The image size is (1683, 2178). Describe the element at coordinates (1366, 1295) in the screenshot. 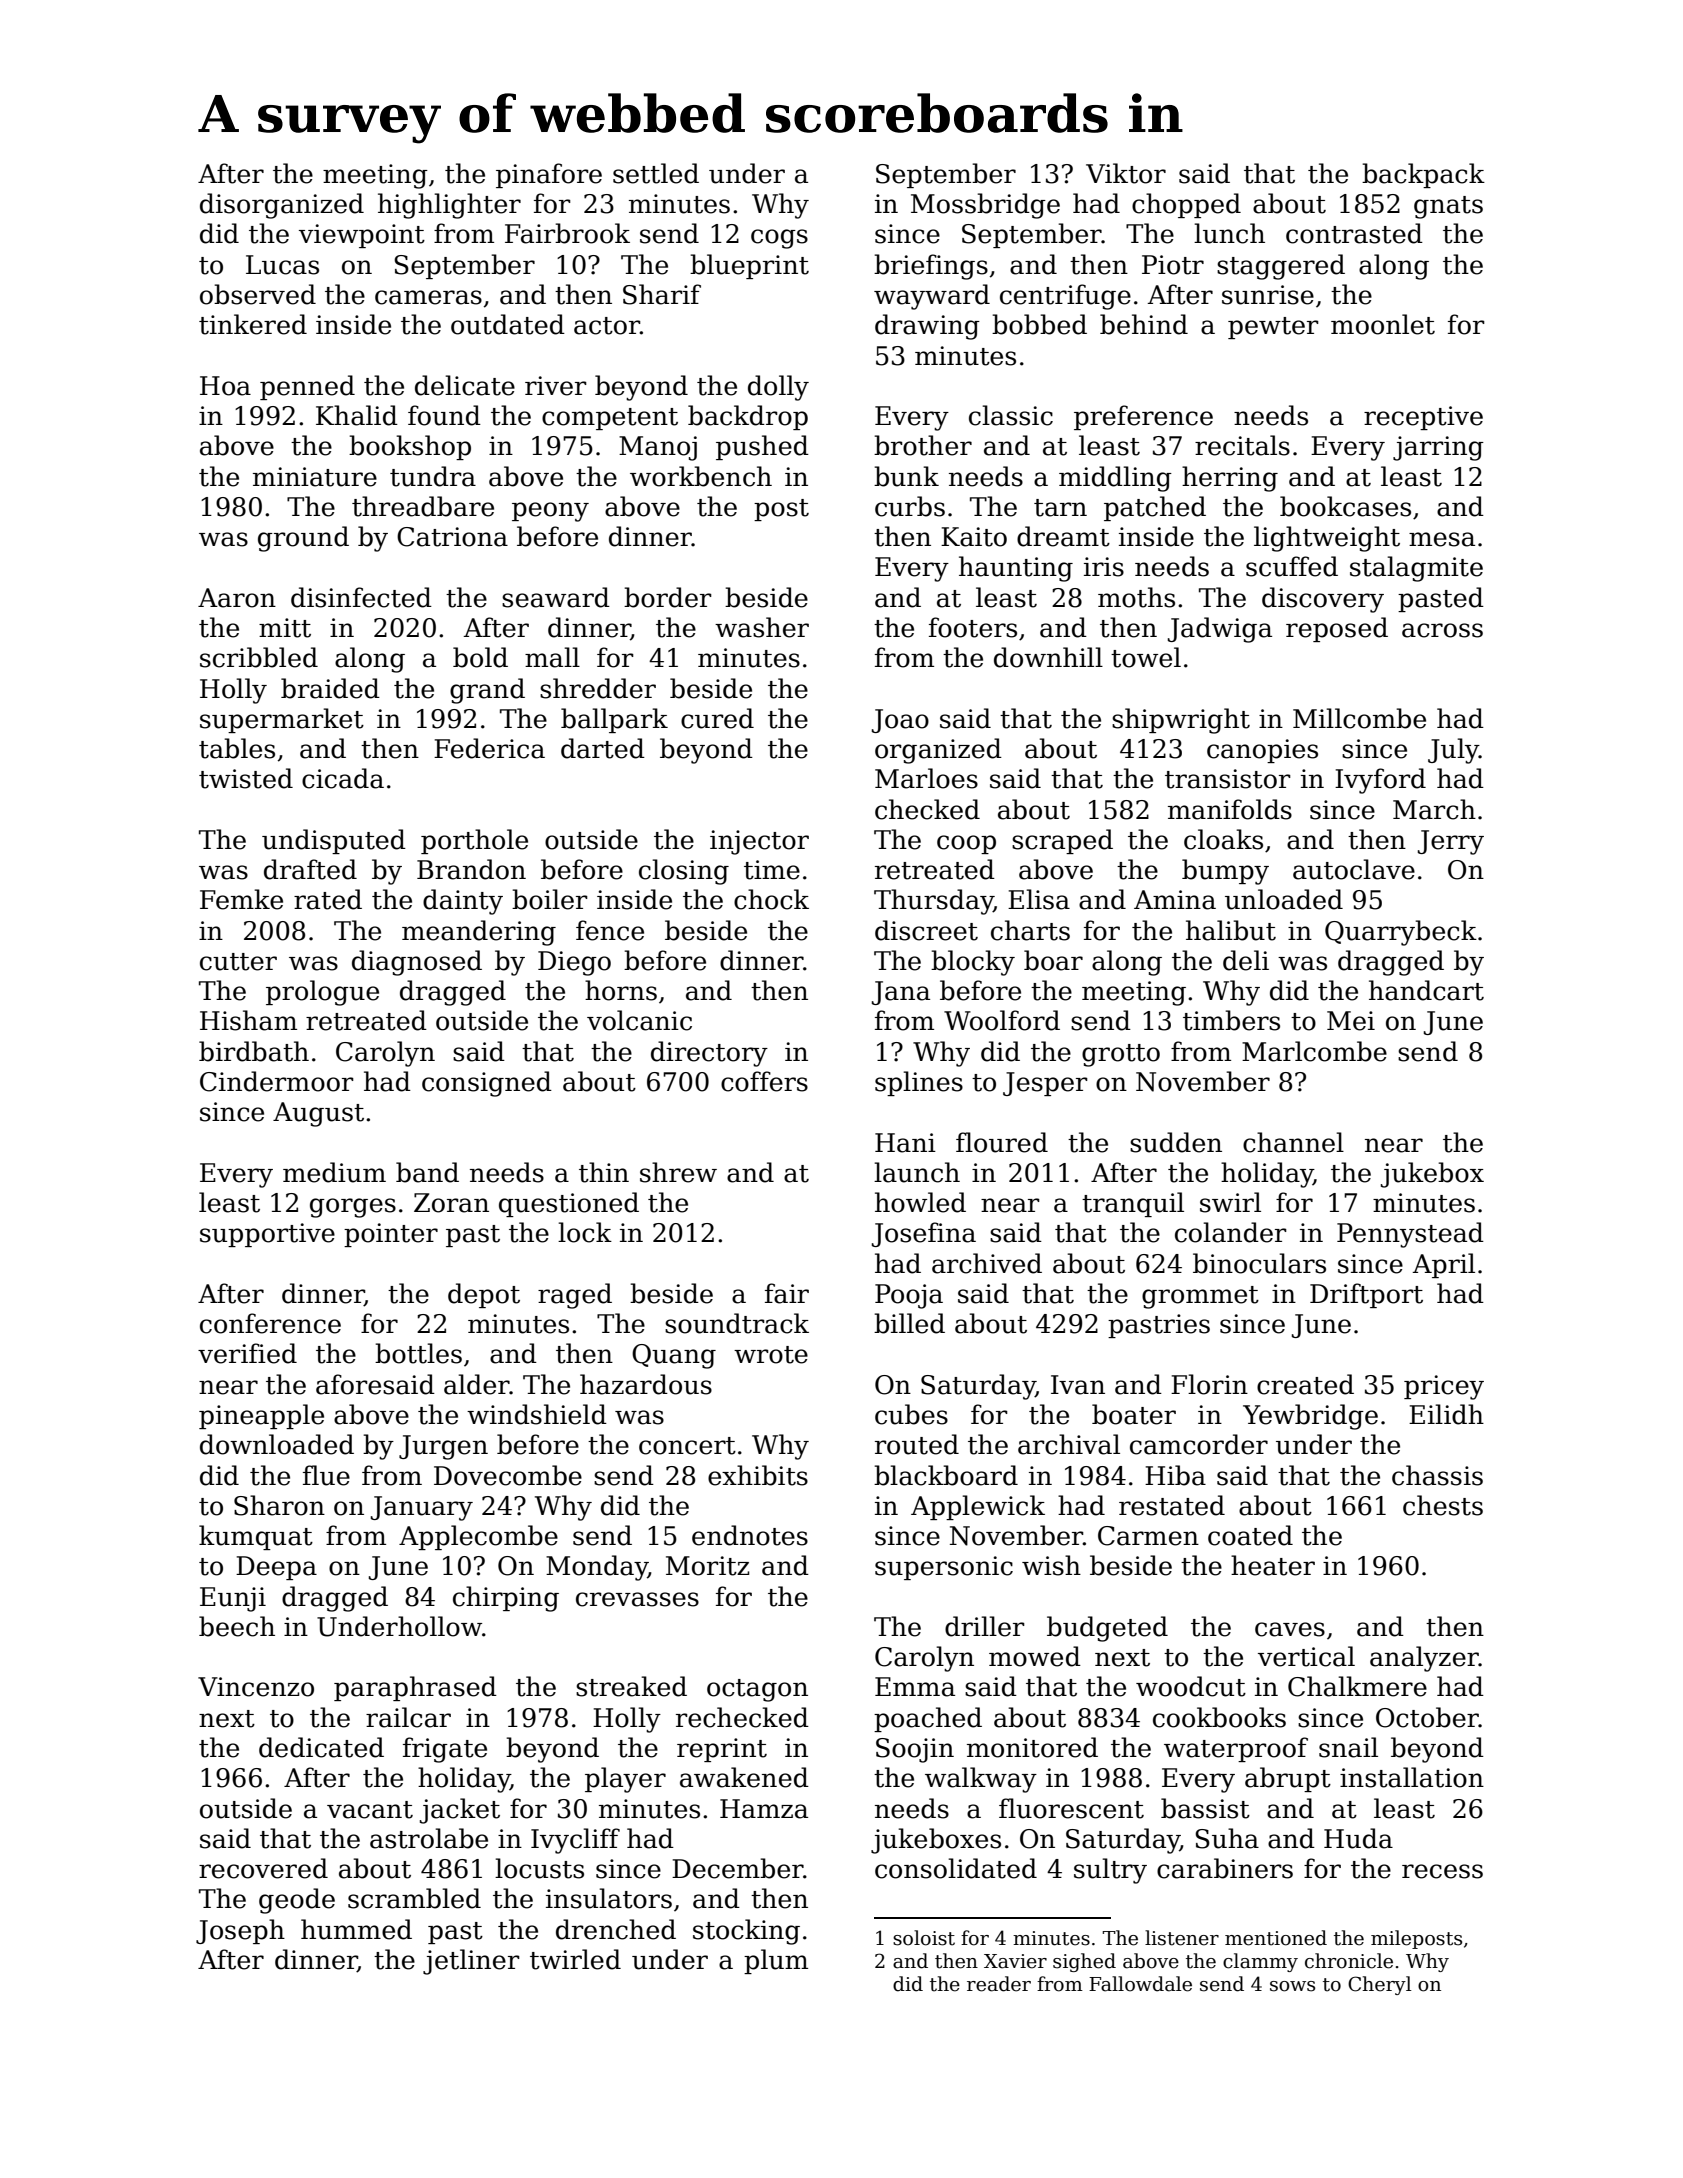

I see `Driftport` at that location.
